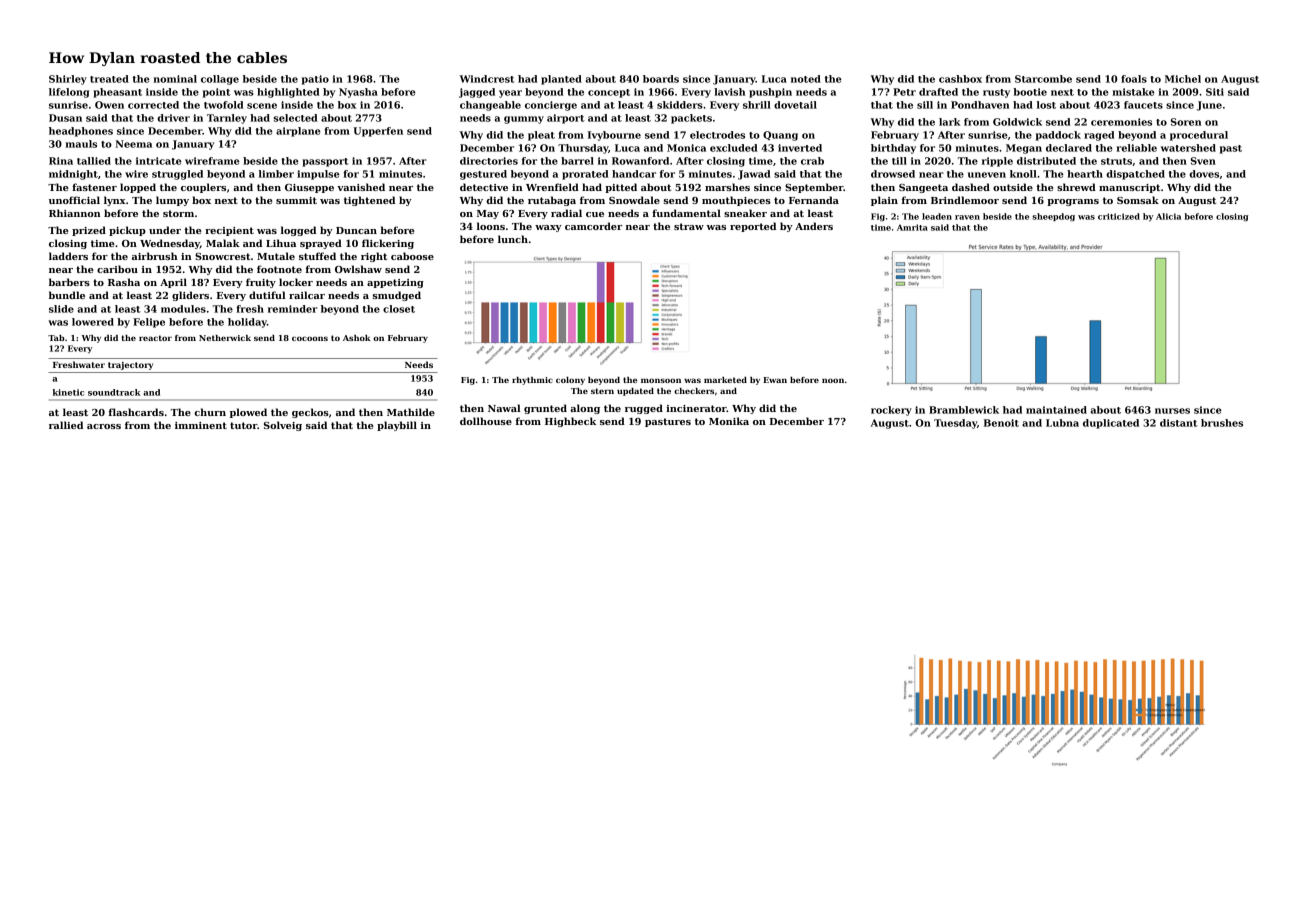 The width and height of the document is (1308, 924). I want to click on rallied, so click(66, 425).
